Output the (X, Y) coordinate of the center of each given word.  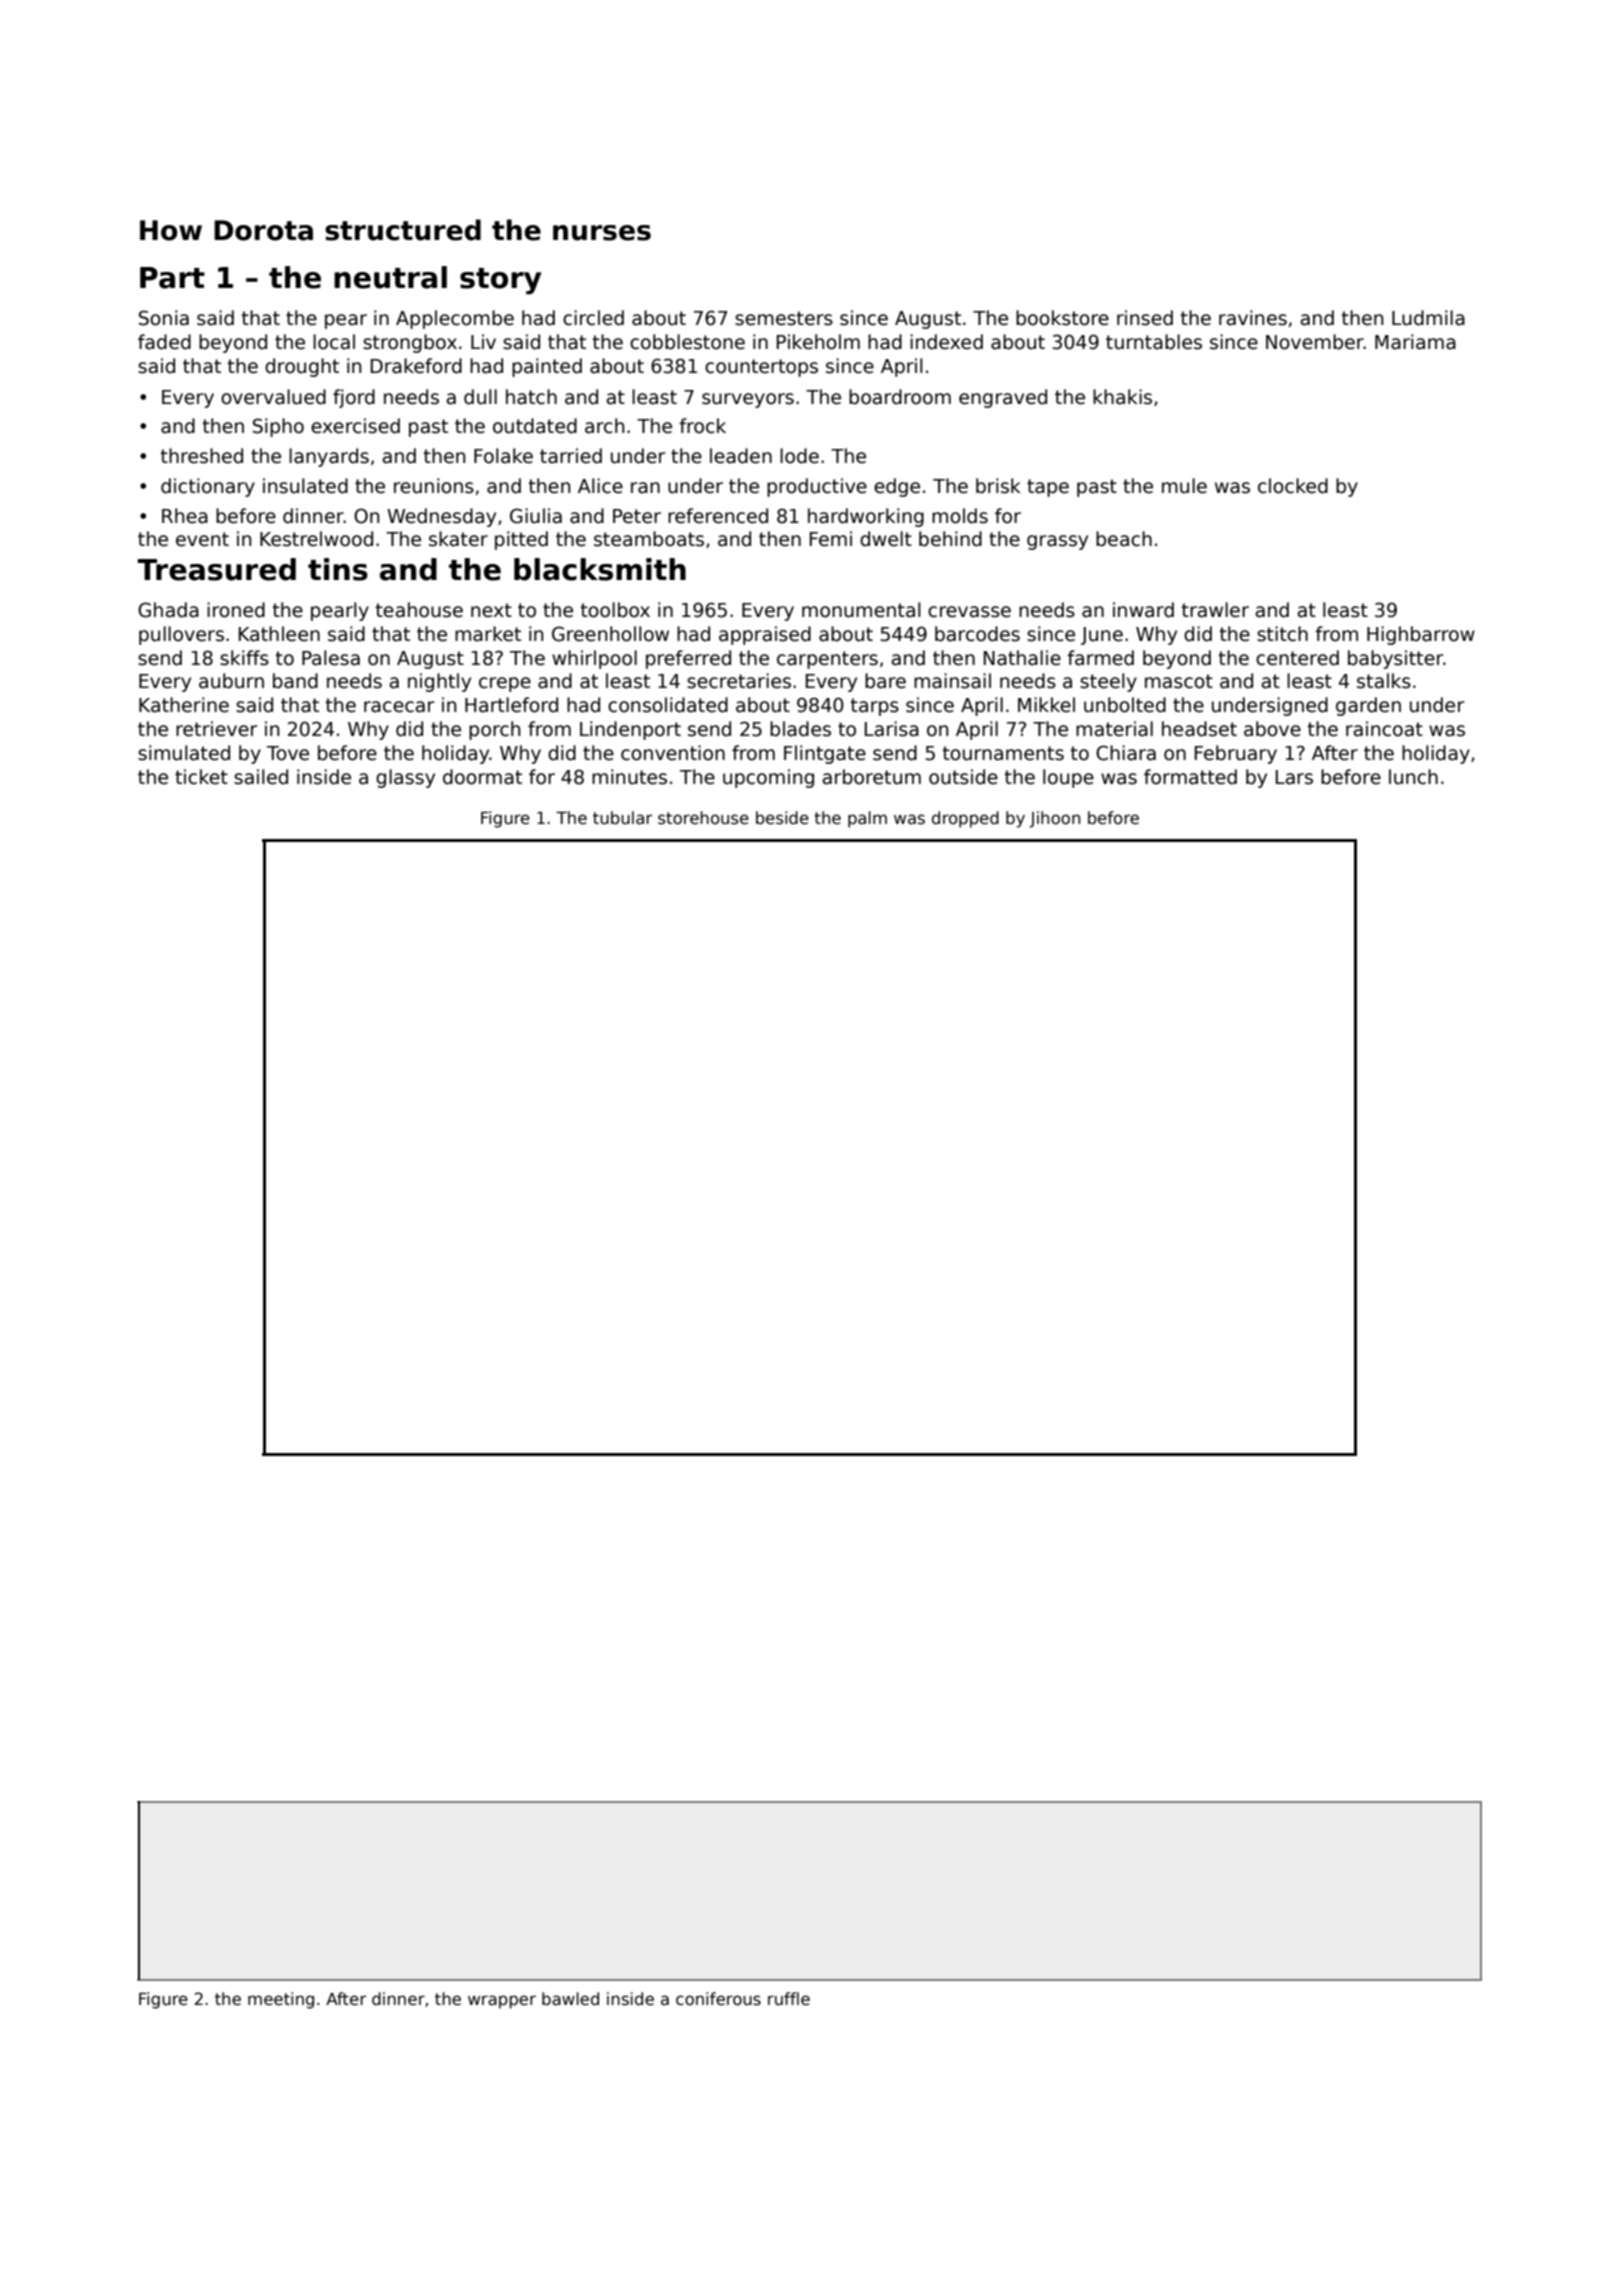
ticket (201, 777)
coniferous (718, 1999)
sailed (261, 777)
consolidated (668, 705)
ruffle (789, 1999)
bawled (570, 1999)
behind (950, 539)
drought (302, 367)
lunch (1413, 777)
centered (1297, 658)
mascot (1179, 681)
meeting (281, 2000)
